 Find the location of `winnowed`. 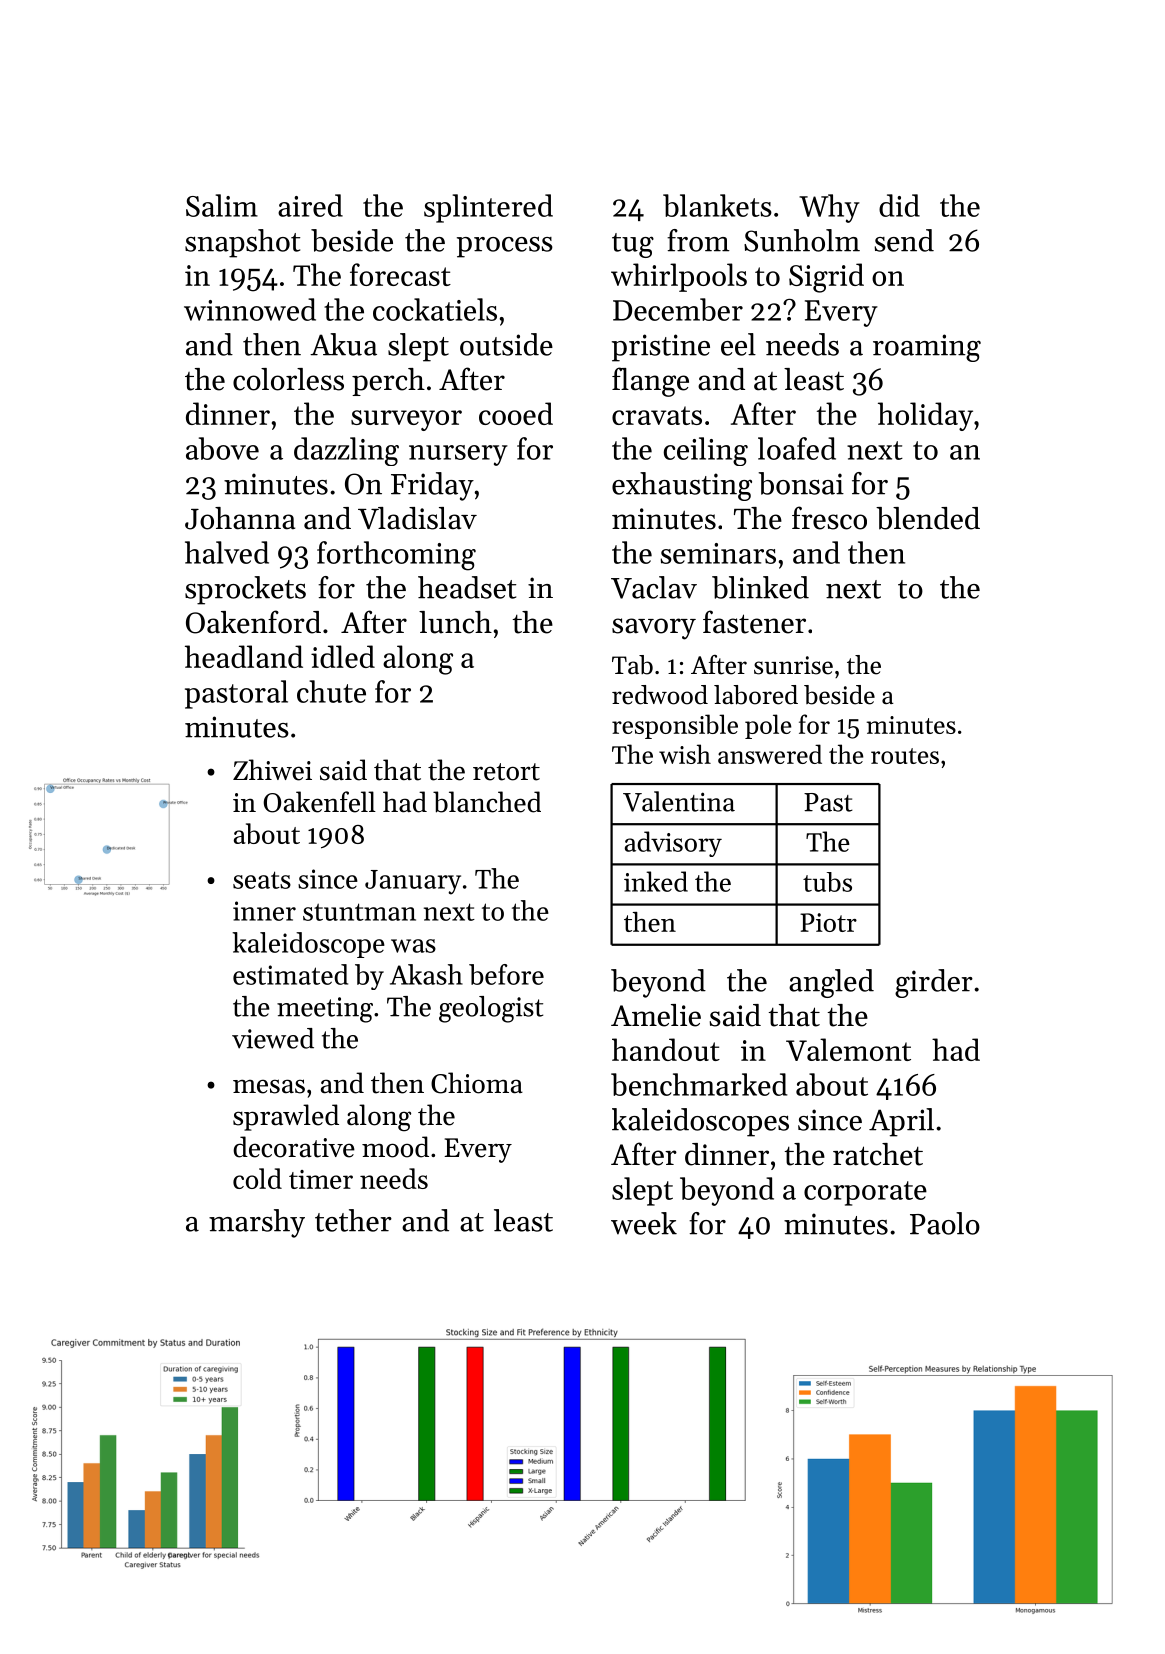

winnowed is located at coordinates (250, 309).
